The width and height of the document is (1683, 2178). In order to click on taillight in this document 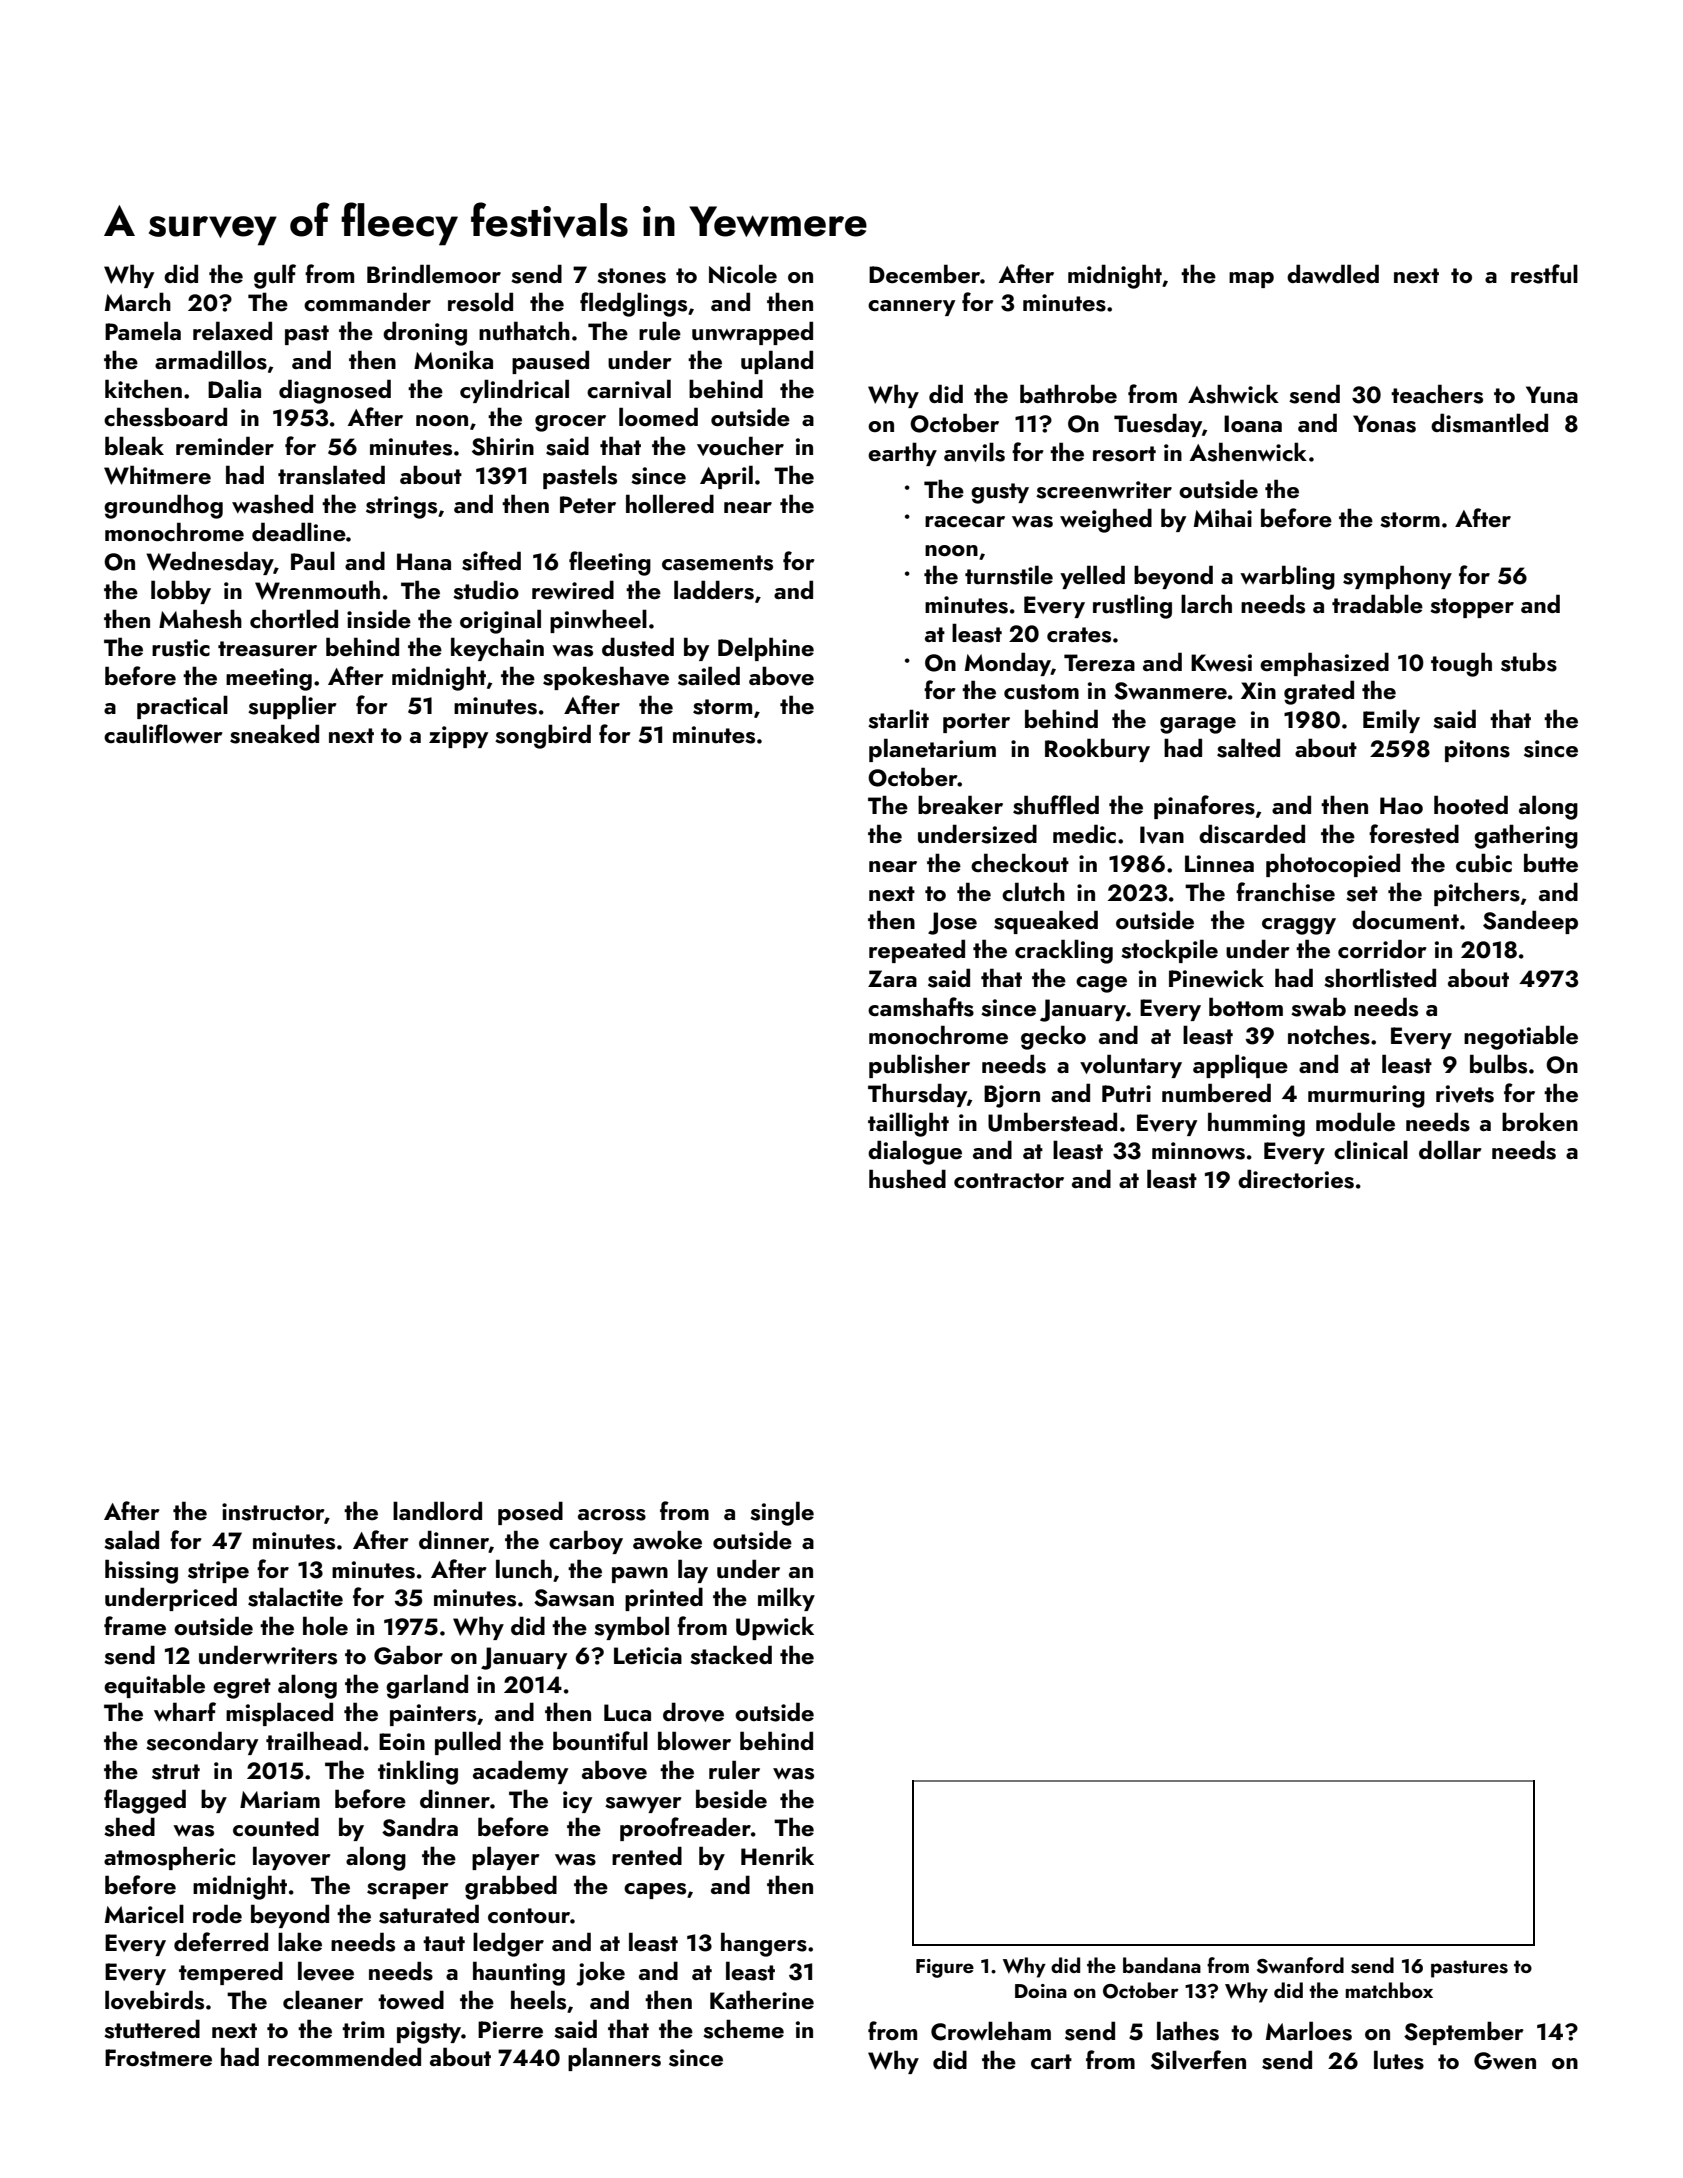, I will do `click(908, 1124)`.
